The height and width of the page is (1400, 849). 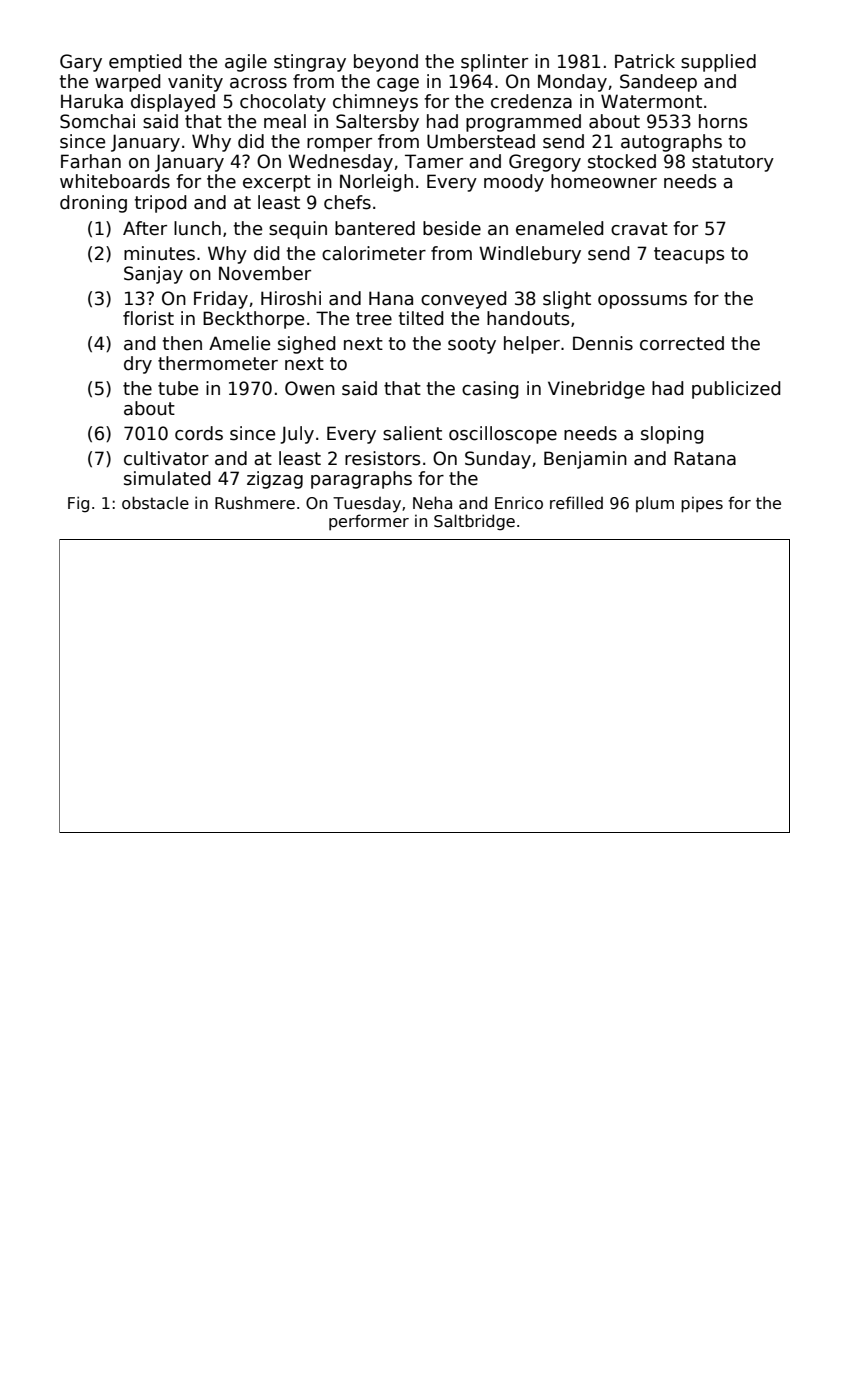 What do you see at coordinates (159, 253) in the page?
I see `minutes` at bounding box center [159, 253].
